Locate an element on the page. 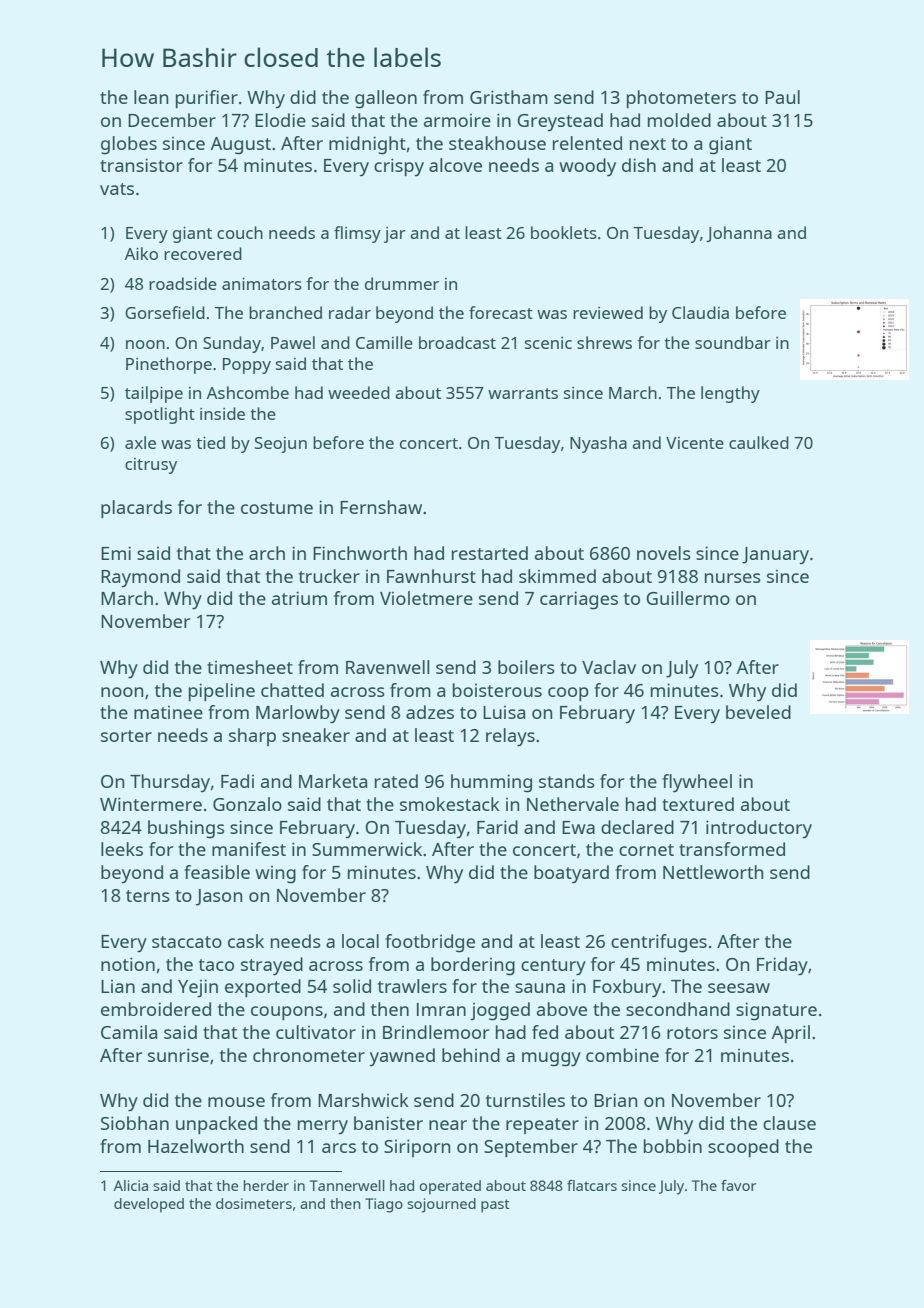  vats is located at coordinates (117, 189).
